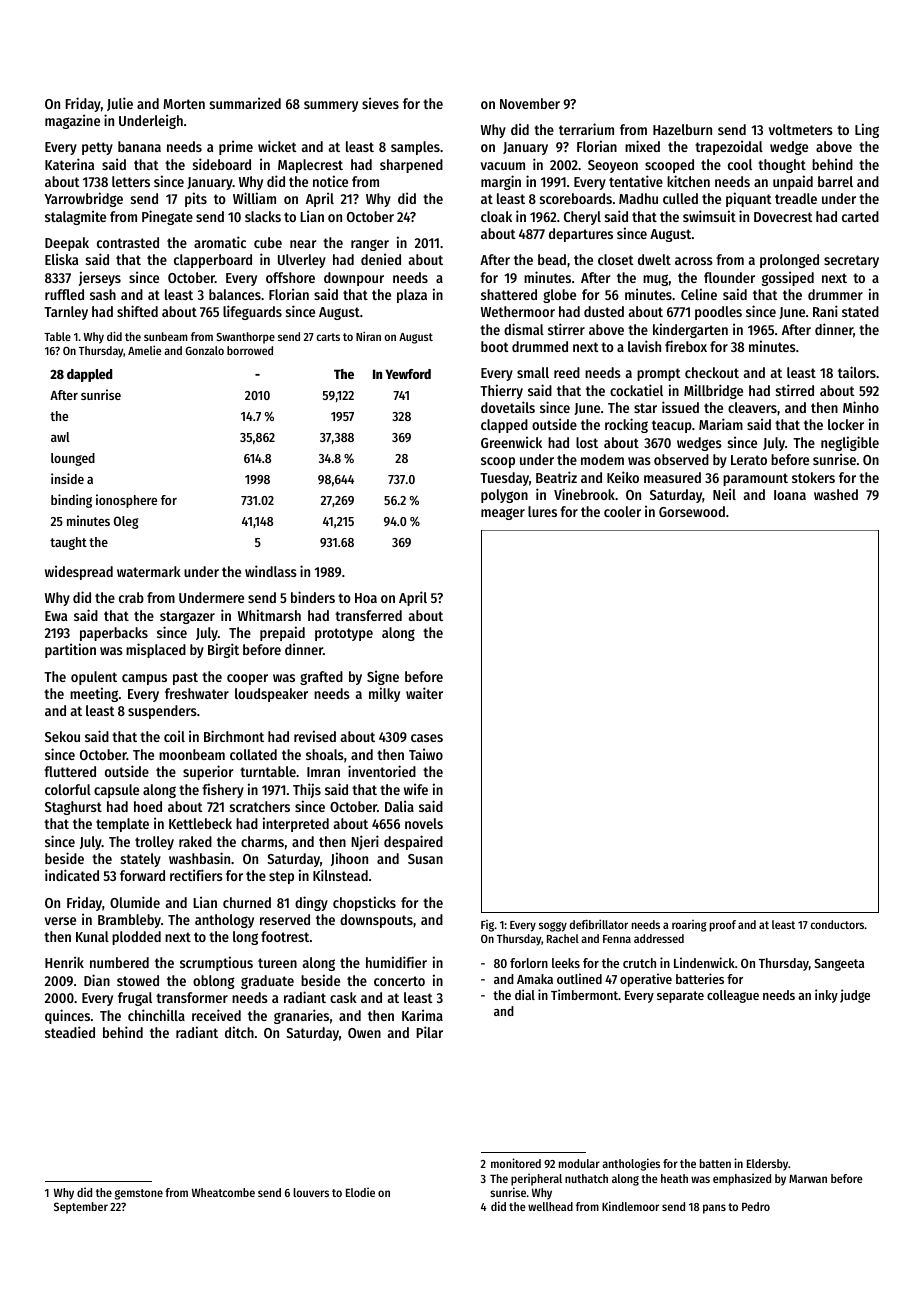 The height and width of the image is (1308, 924). What do you see at coordinates (380, 103) in the image?
I see `sieves` at bounding box center [380, 103].
